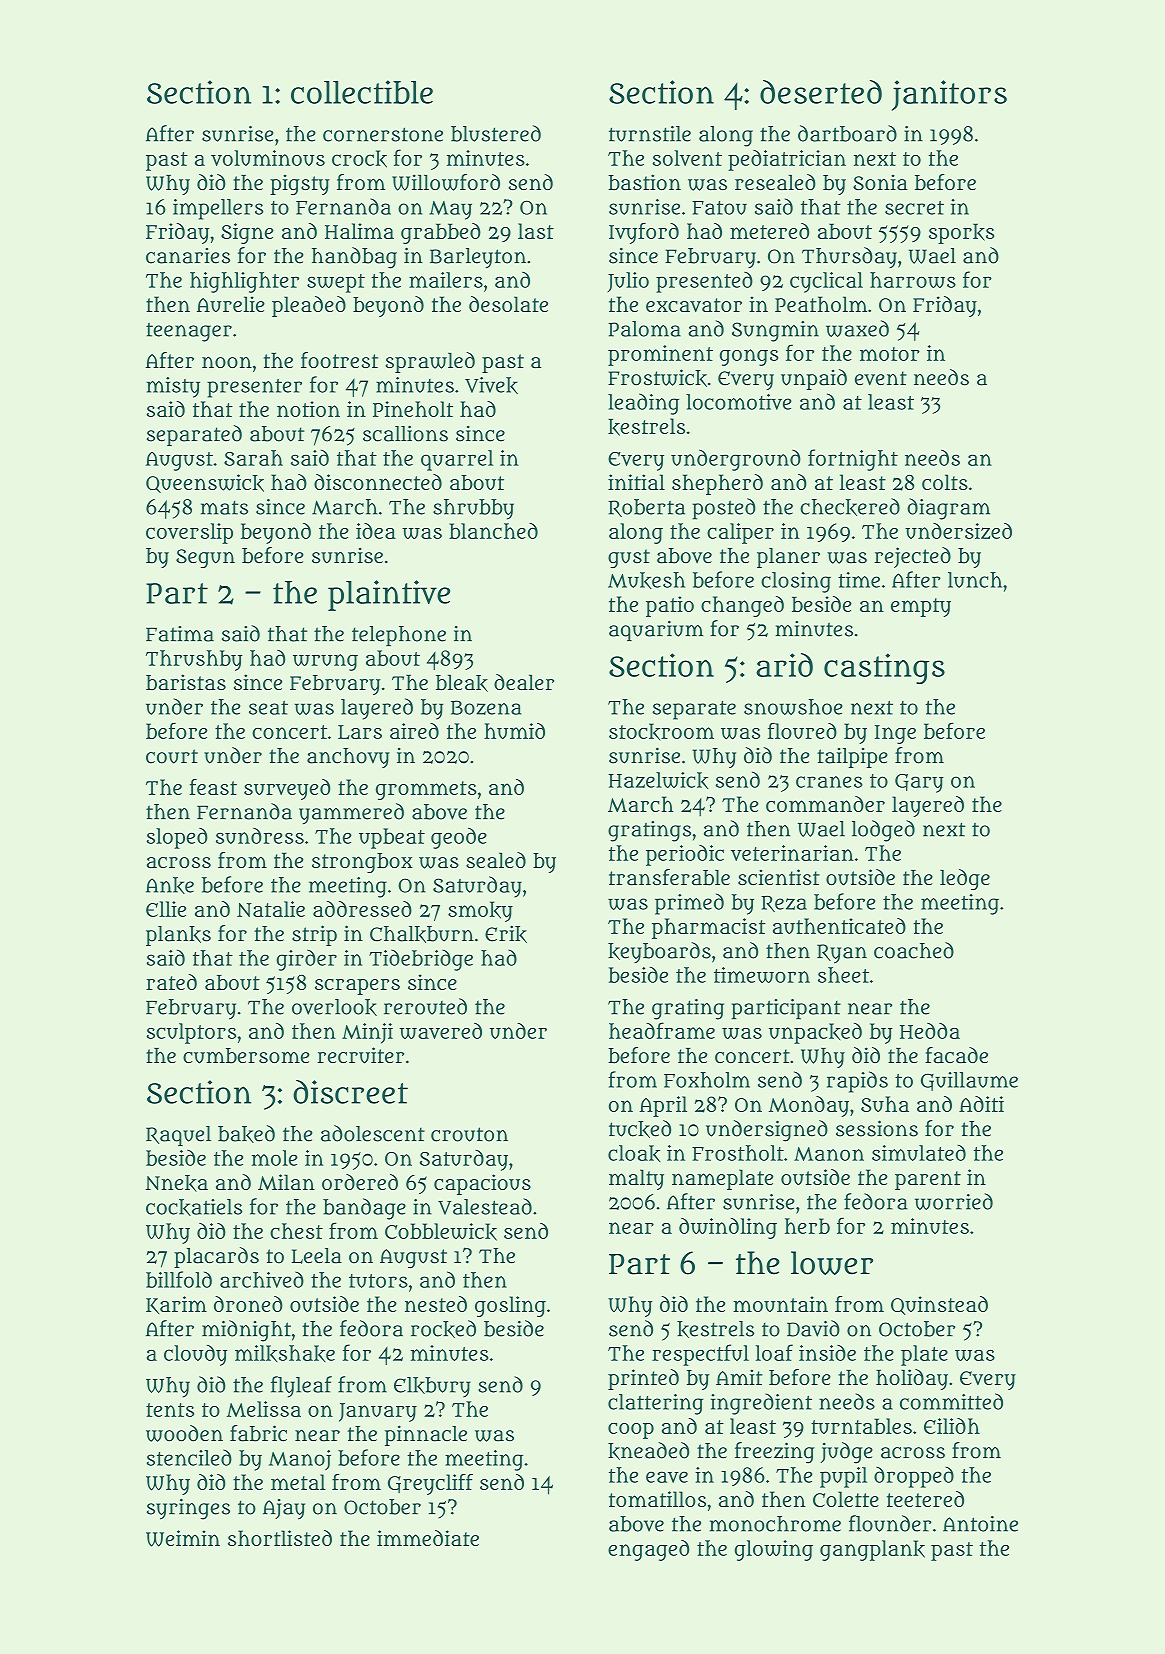 Image resolution: width=1165 pixels, height=1654 pixels. What do you see at coordinates (336, 283) in the screenshot?
I see `swept` at bounding box center [336, 283].
